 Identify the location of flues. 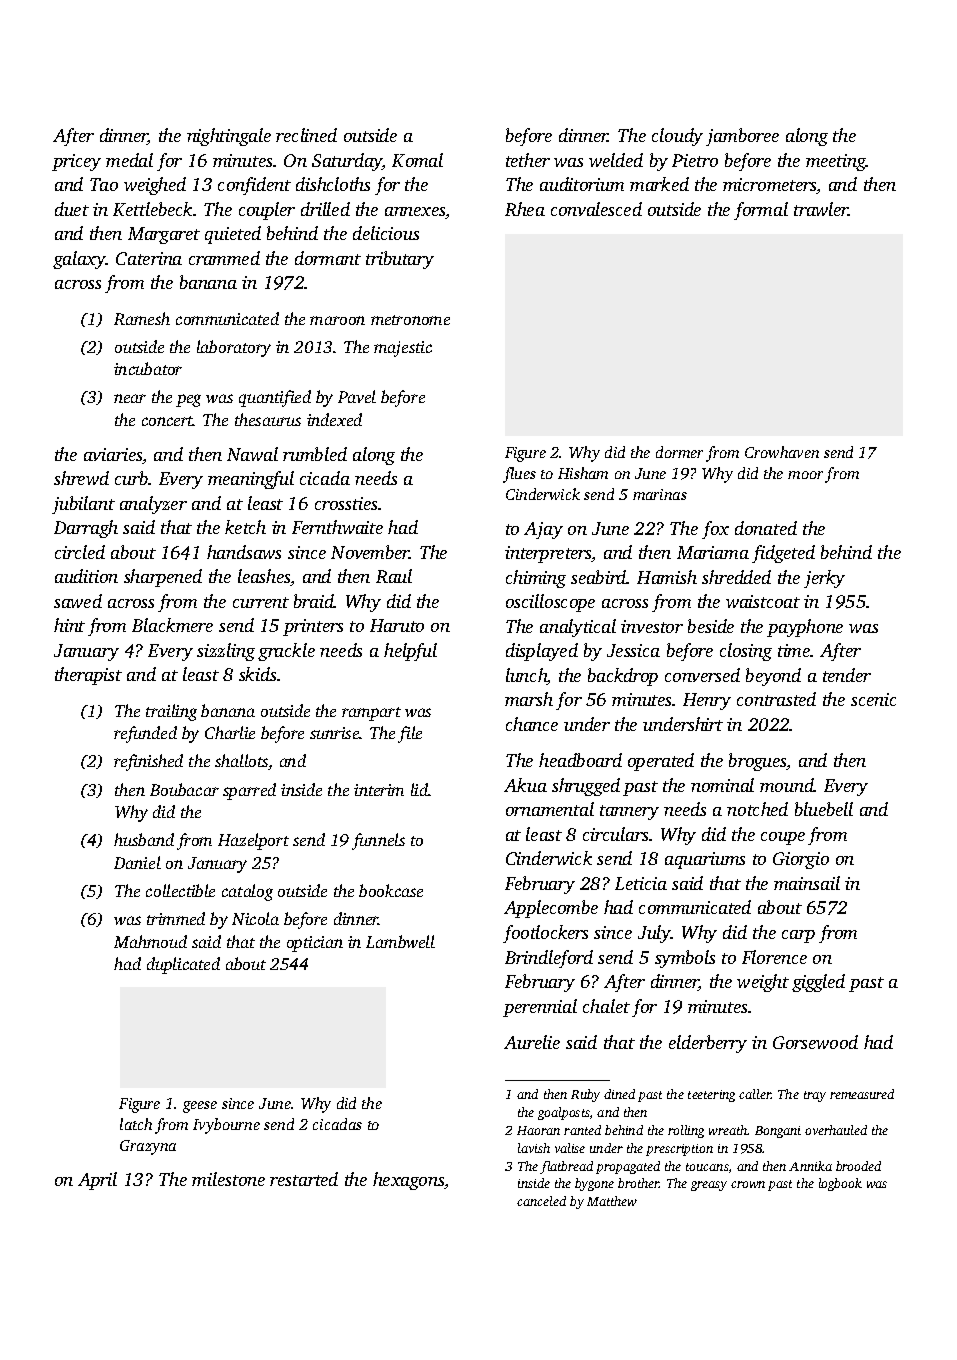
(519, 475).
